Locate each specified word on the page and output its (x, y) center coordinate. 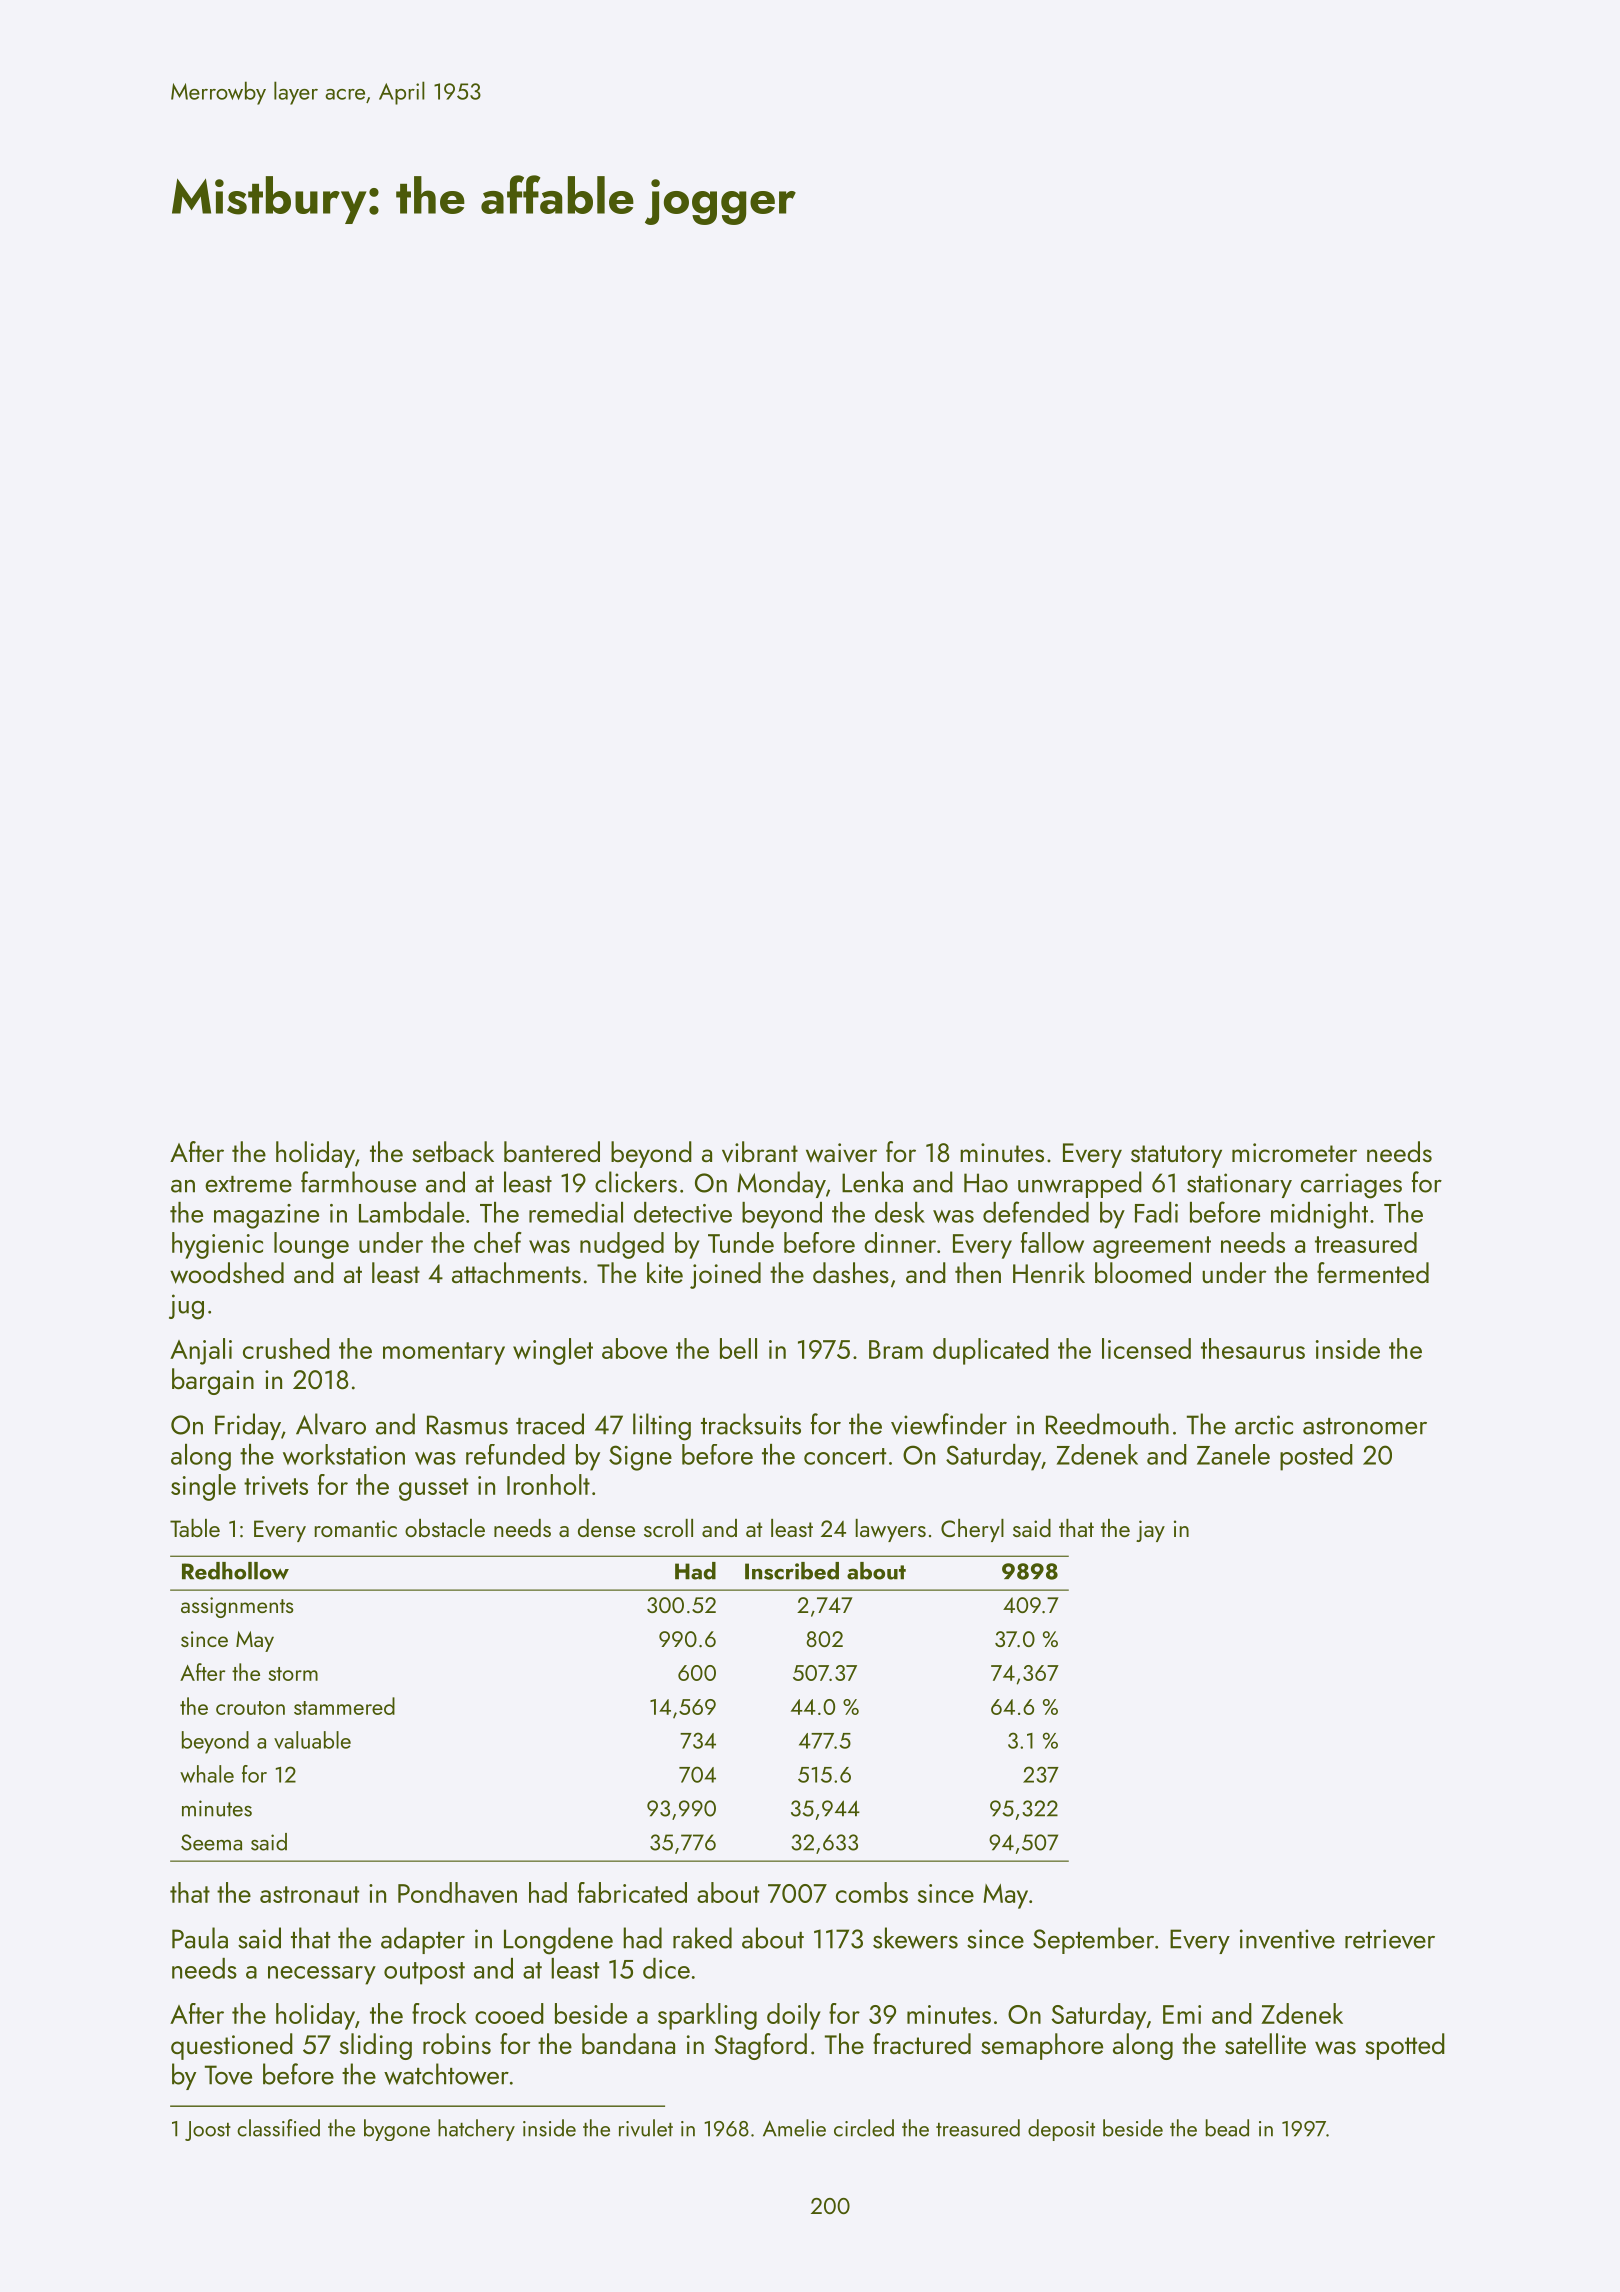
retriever (1390, 1939)
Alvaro (331, 1424)
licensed (1146, 1348)
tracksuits (751, 1424)
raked (702, 1938)
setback (453, 1151)
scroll (668, 1528)
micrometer (1294, 1152)
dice (666, 1968)
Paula (200, 1938)
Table (195, 1528)
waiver (841, 1153)
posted (1316, 1457)
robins (457, 2043)
